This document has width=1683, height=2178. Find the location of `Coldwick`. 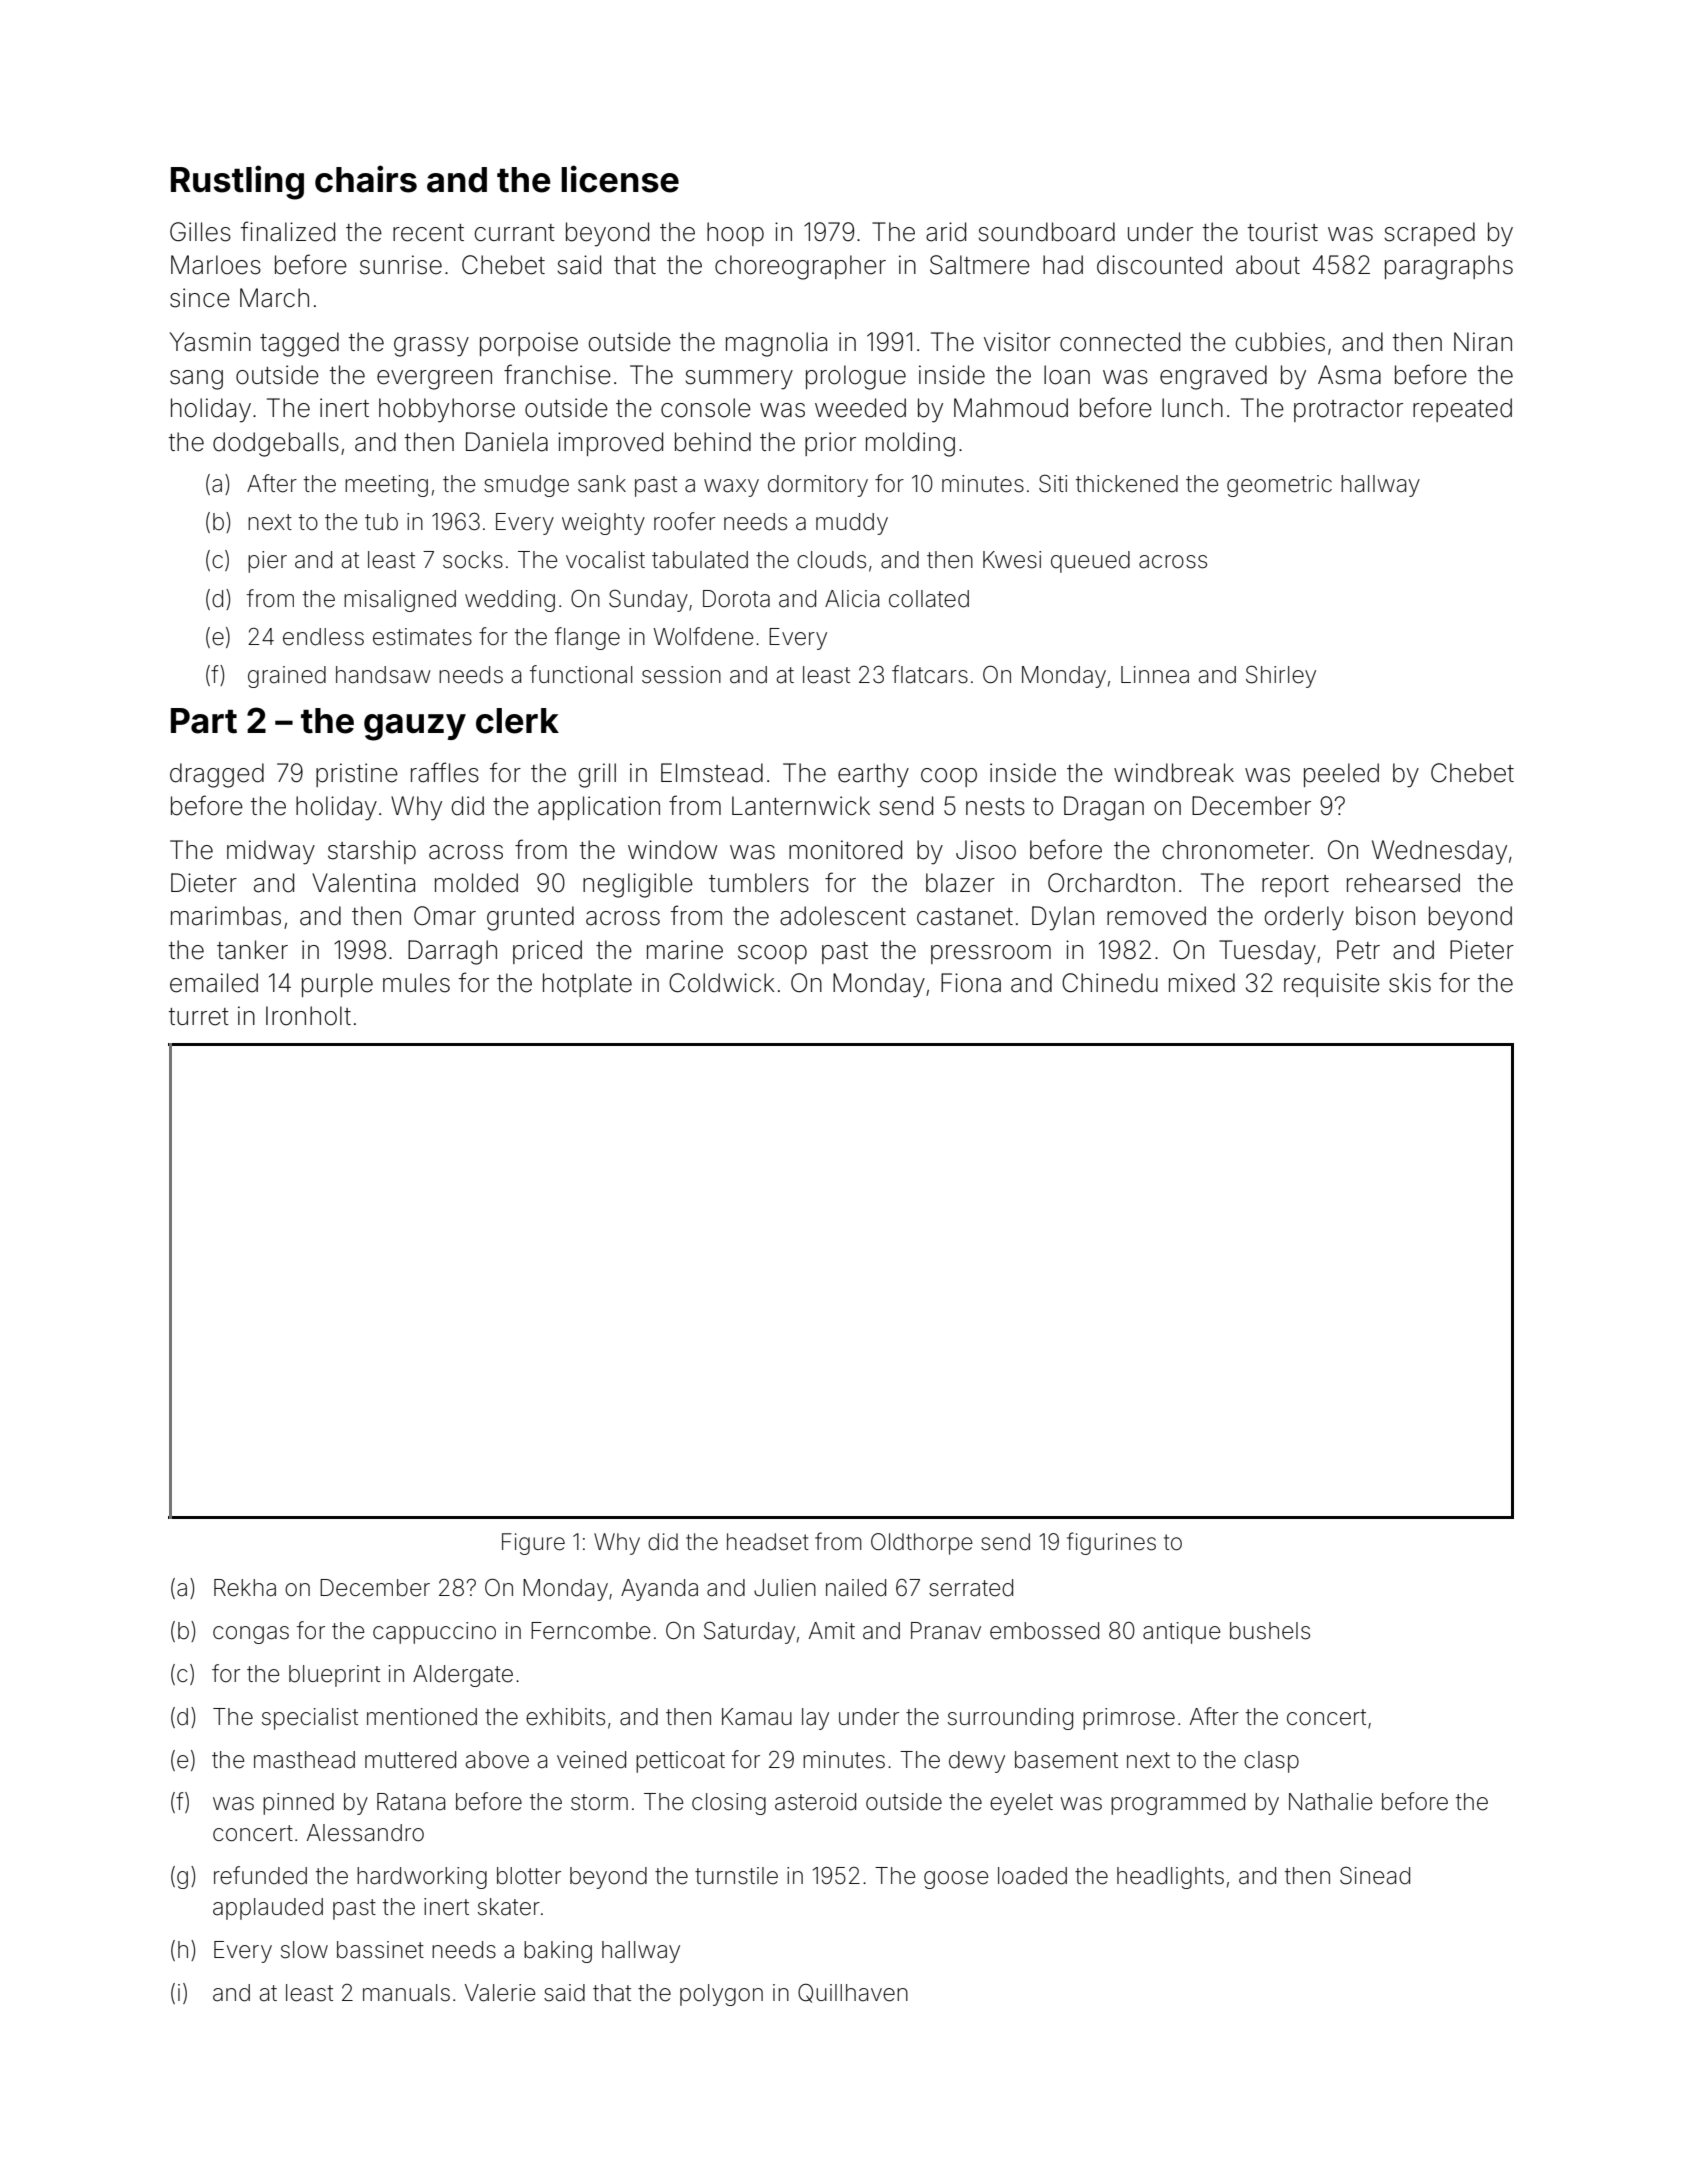

Coldwick is located at coordinates (722, 983).
